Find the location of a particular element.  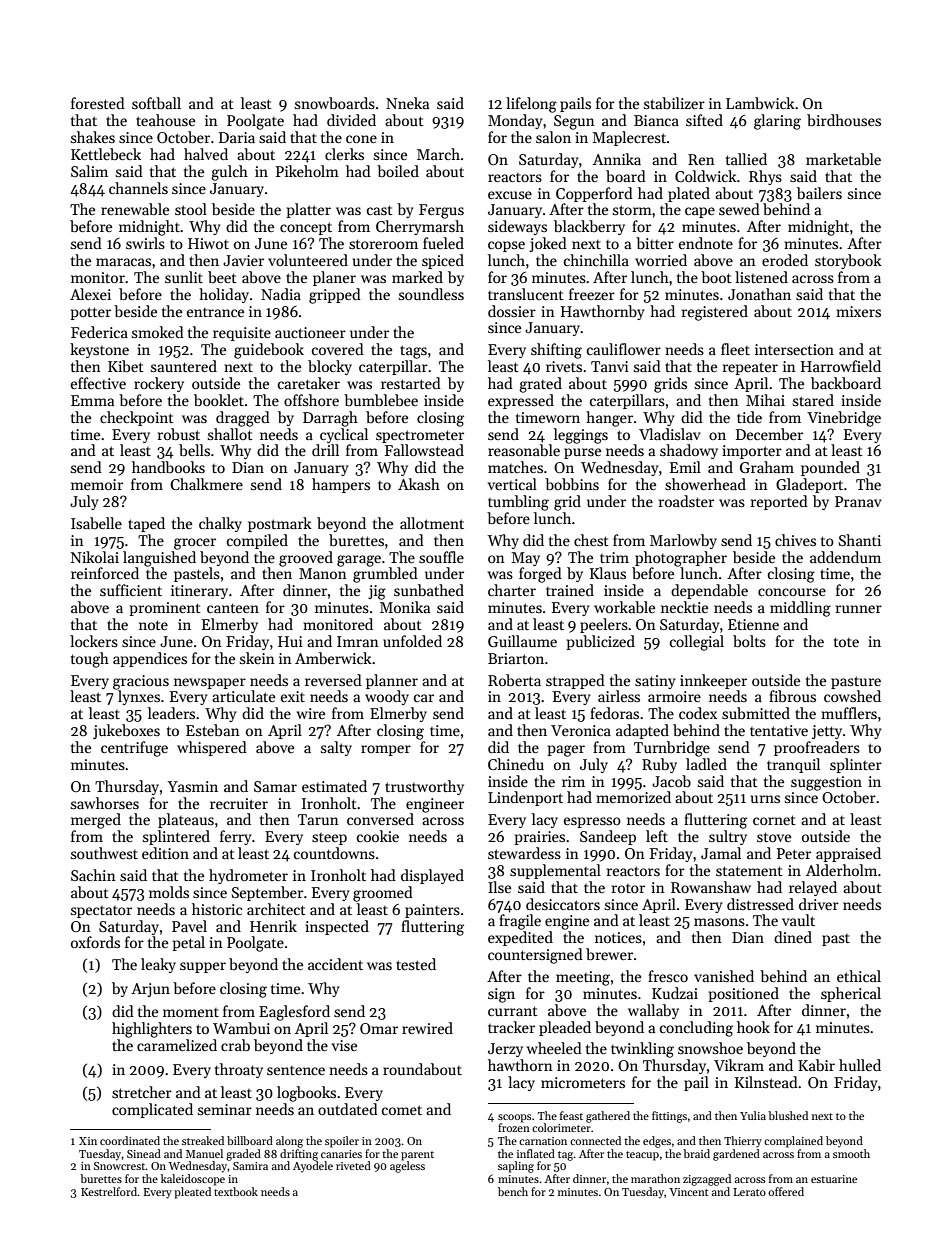

softball is located at coordinates (156, 103).
